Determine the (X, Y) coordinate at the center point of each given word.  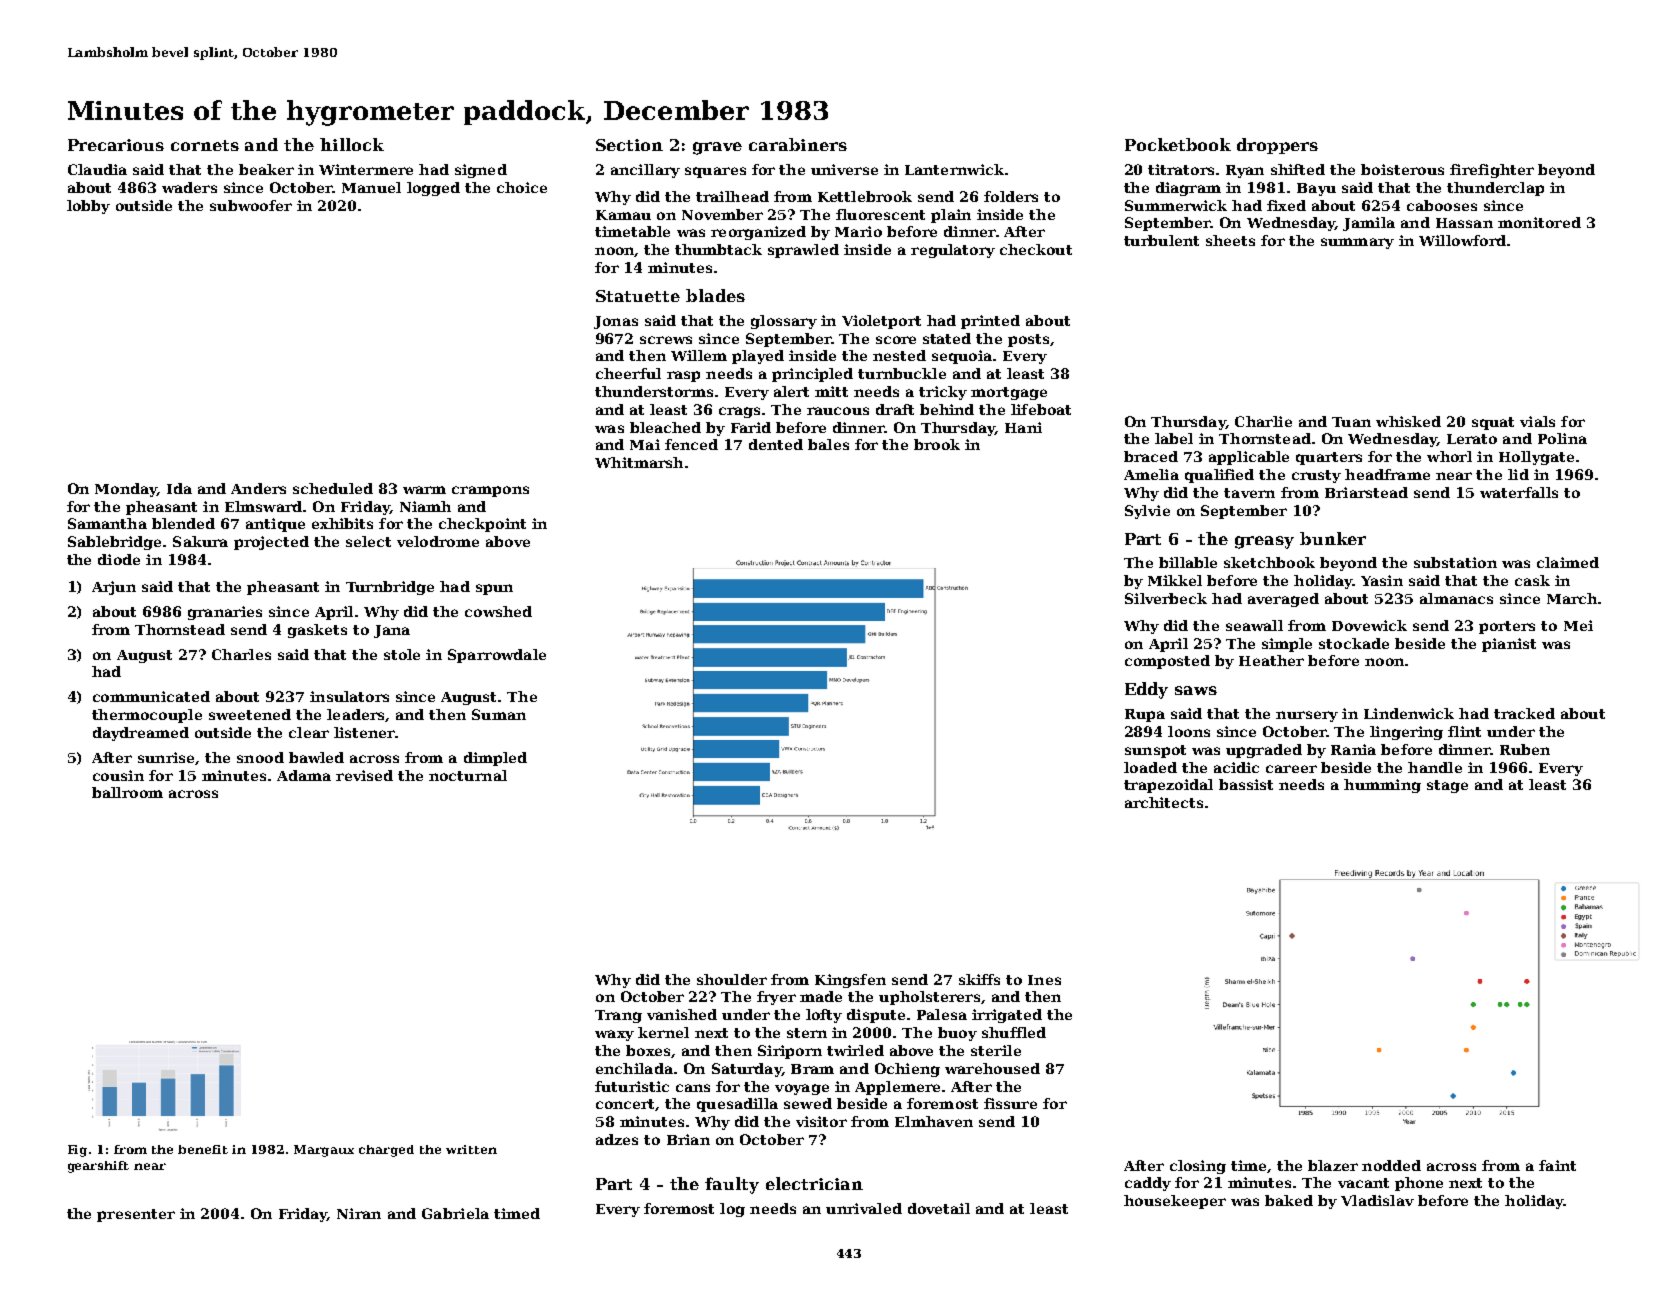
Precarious (116, 145)
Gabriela (455, 1213)
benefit (203, 1149)
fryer (776, 998)
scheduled (333, 488)
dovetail (939, 1208)
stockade (1354, 643)
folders (1011, 196)
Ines (1044, 980)
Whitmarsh (639, 462)
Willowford (1462, 240)
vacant (1363, 1183)
